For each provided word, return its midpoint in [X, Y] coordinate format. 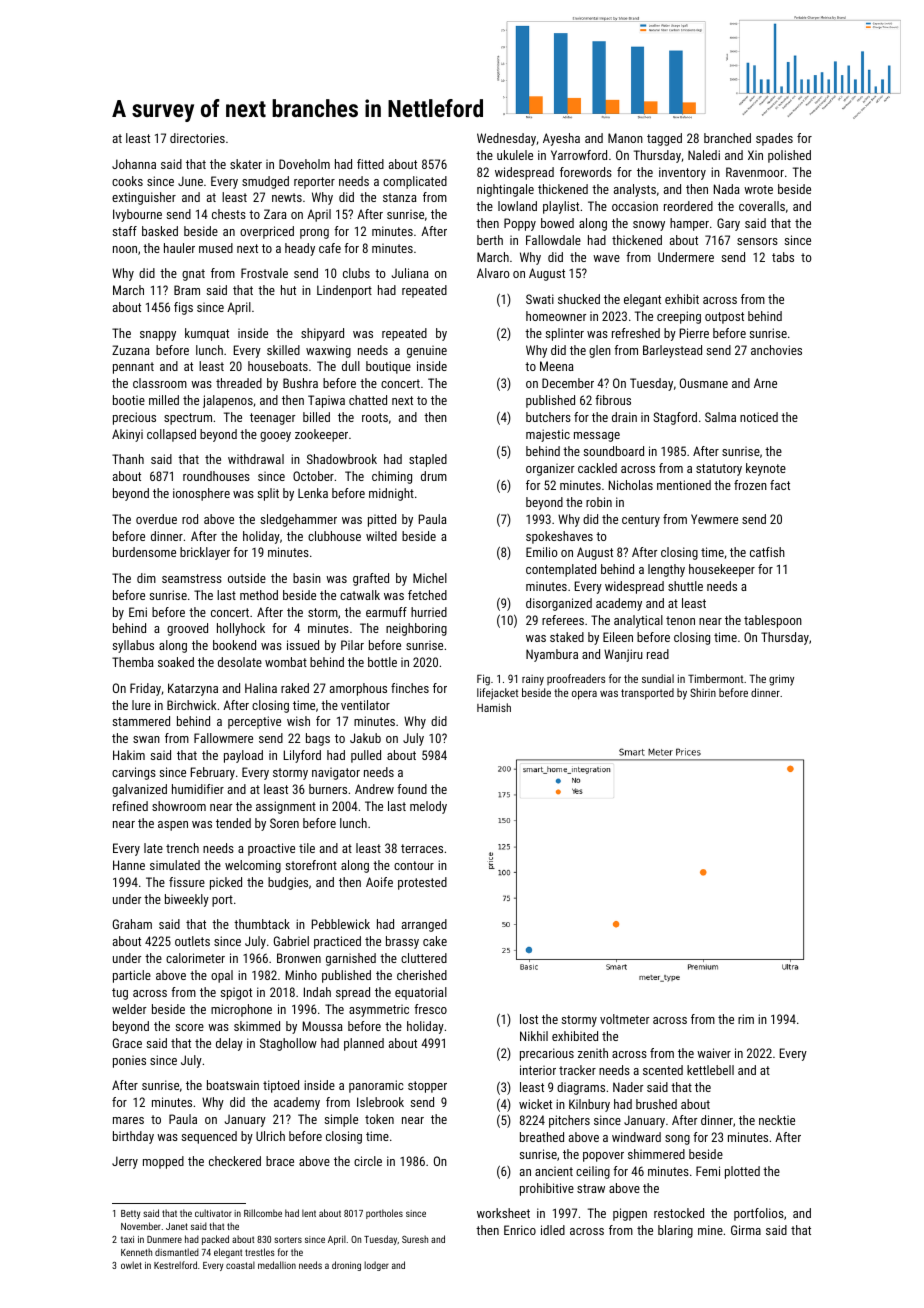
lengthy [666, 570]
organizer [550, 469]
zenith [593, 1053]
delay [229, 1044]
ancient [554, 1171]
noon [125, 249]
